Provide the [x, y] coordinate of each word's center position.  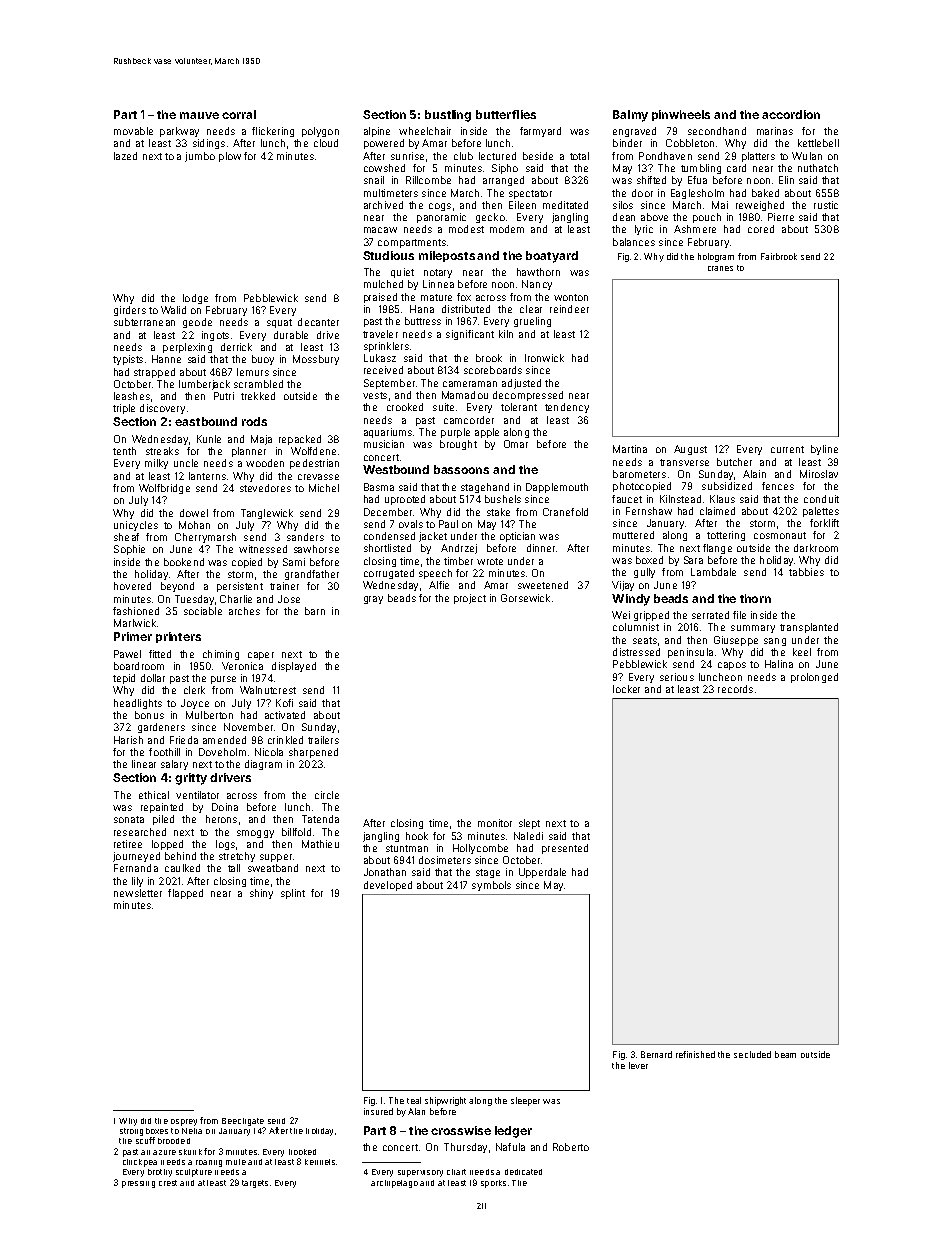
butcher [734, 462]
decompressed [528, 396]
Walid [173, 310]
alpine [377, 132]
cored [761, 229]
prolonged [814, 678]
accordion [791, 114]
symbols [491, 886]
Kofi [284, 703]
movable [133, 131]
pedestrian [314, 464]
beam [785, 1054]
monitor [495, 823]
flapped [185, 894]
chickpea [140, 1163]
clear [531, 309]
